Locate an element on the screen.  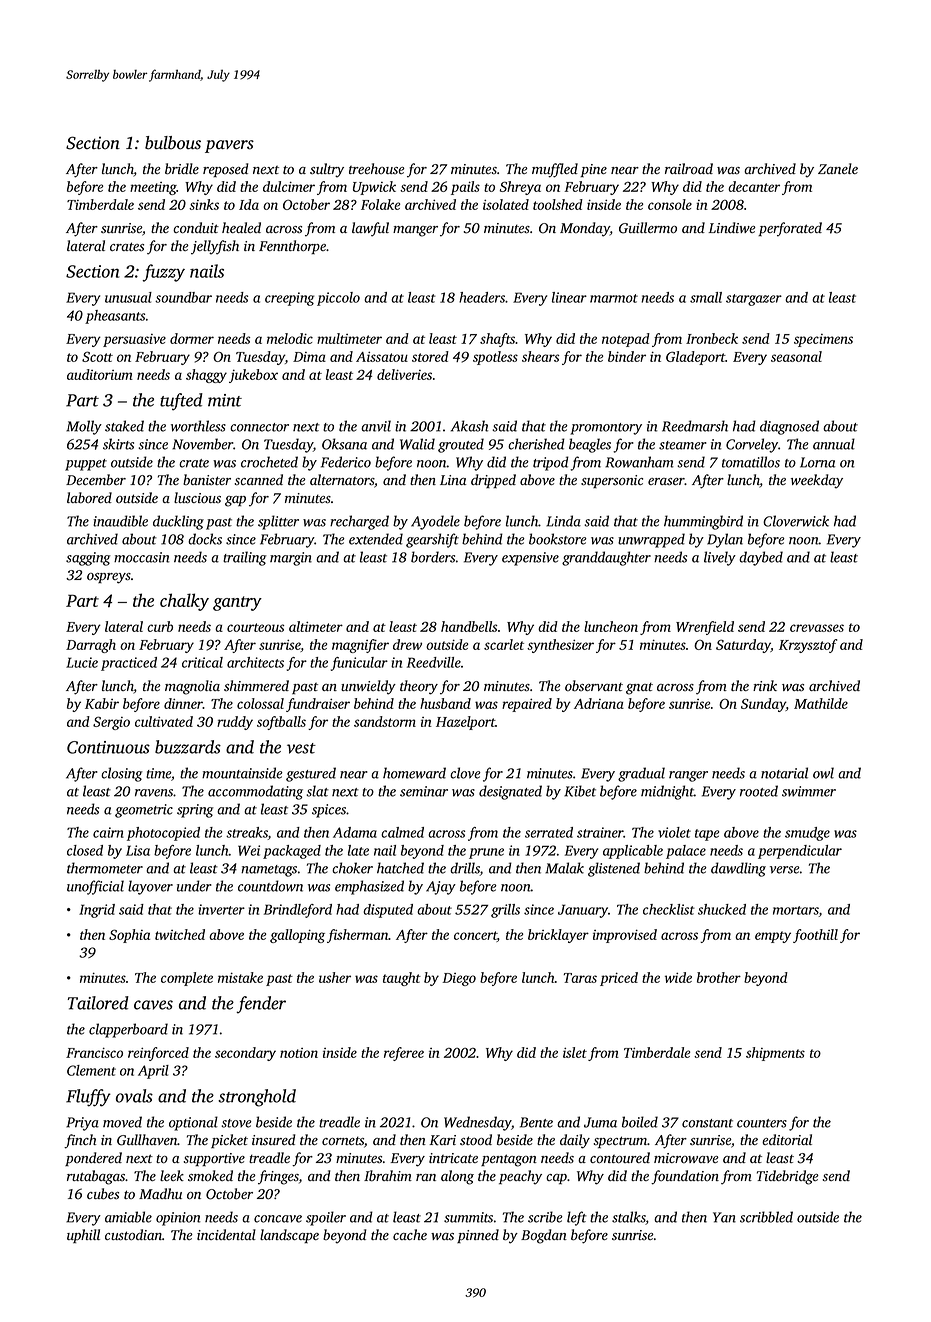
crevasses is located at coordinates (817, 628).
